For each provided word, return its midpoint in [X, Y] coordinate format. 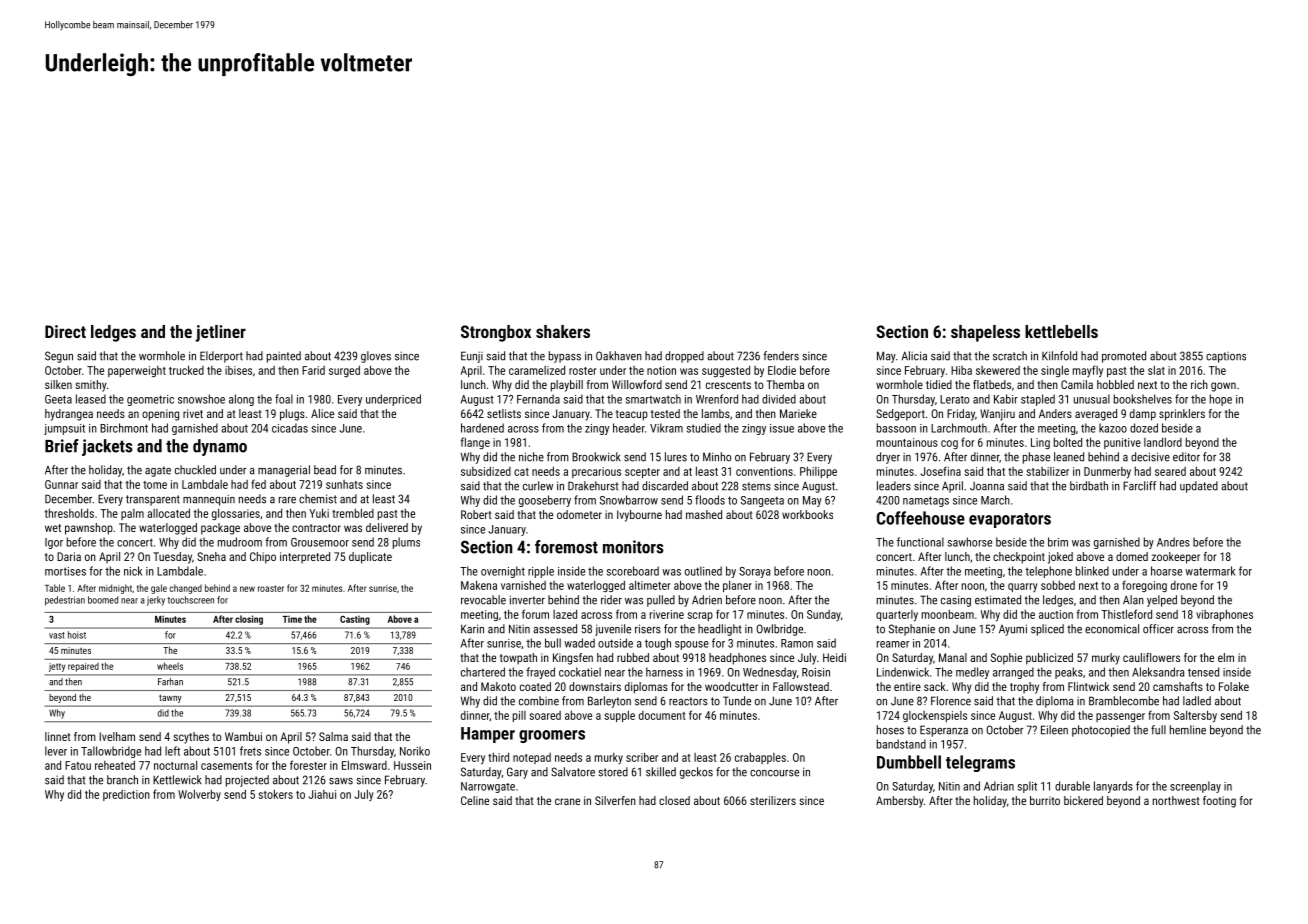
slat [1156, 370]
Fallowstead [801, 686]
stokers [275, 794]
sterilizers [773, 800]
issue [782, 428]
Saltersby [1195, 716]
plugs [292, 415]
